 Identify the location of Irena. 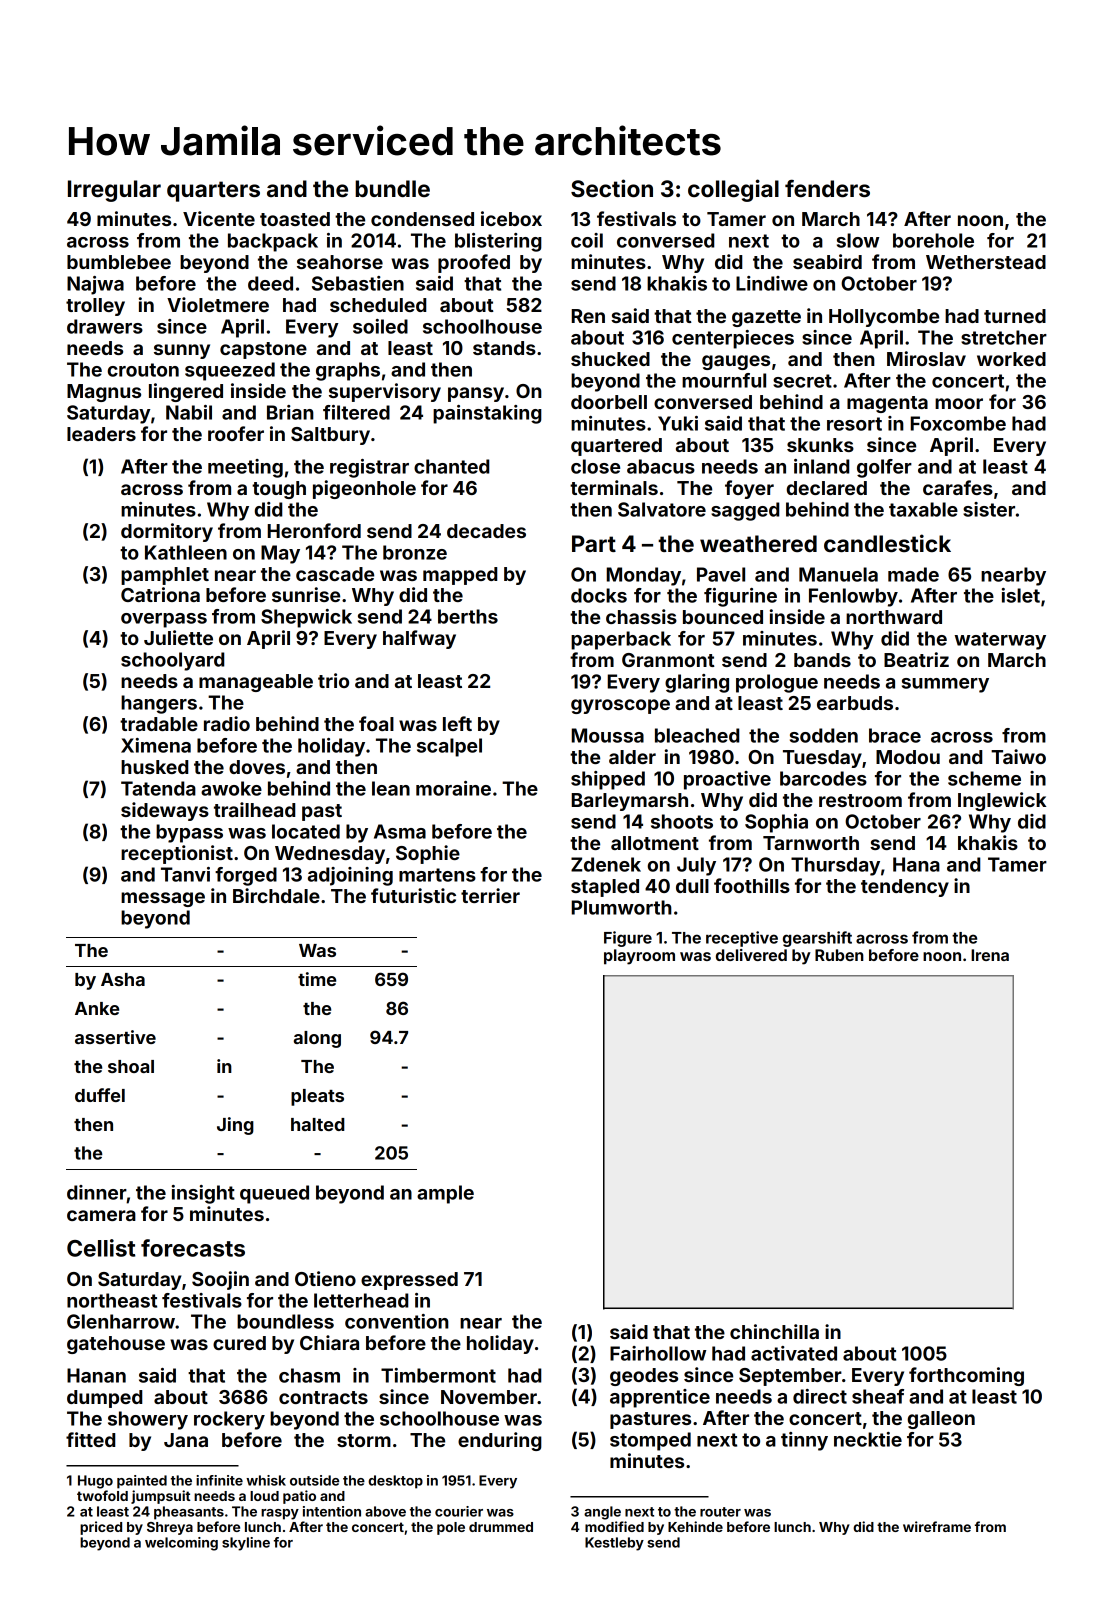
(990, 955).
